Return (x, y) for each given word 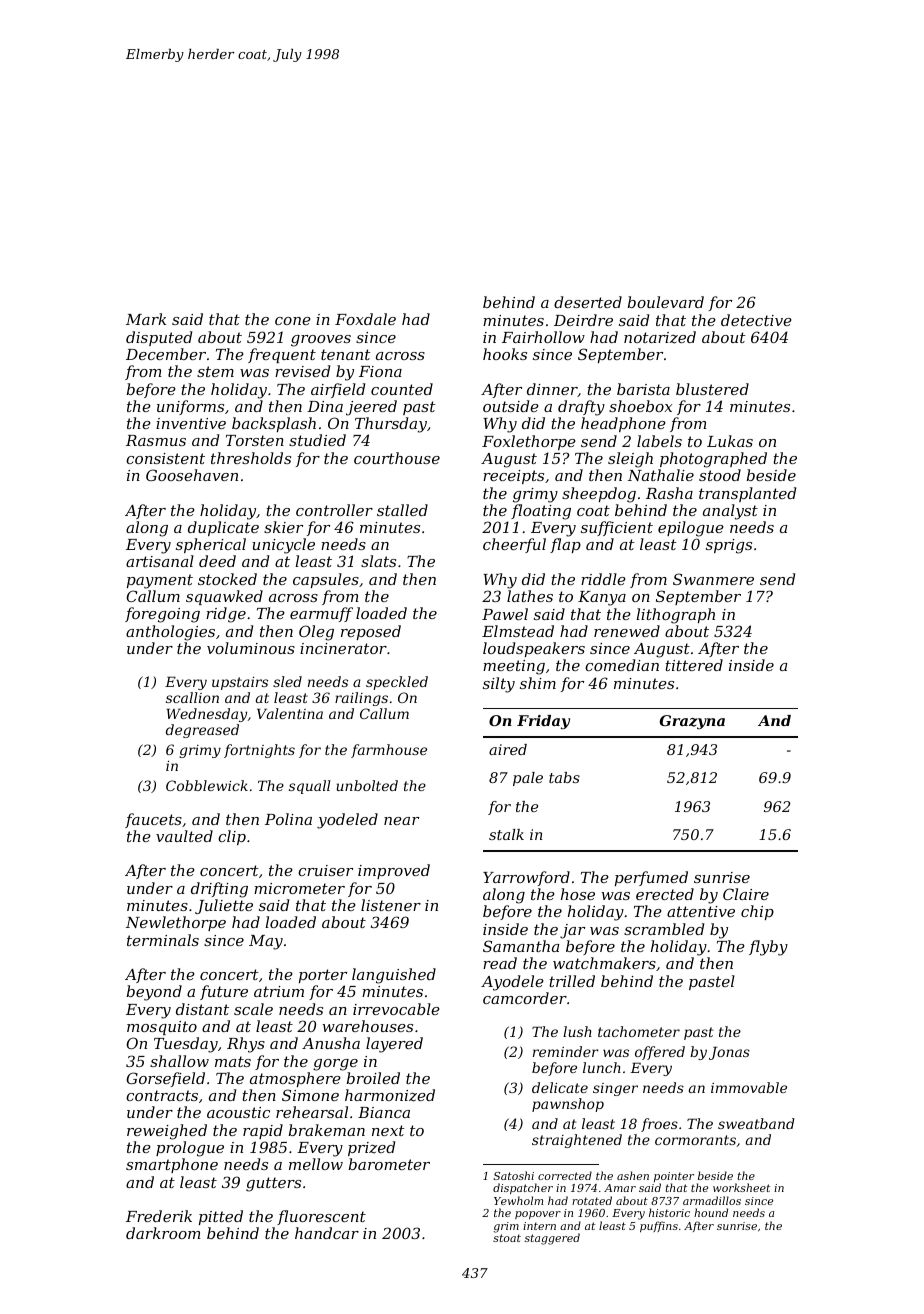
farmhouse (389, 751)
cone (293, 321)
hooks (505, 354)
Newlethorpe (176, 923)
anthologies (170, 633)
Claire (746, 894)
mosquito (162, 1028)
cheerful (514, 545)
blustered (712, 389)
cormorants (695, 1140)
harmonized (390, 1095)
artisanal (160, 561)
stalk (506, 834)
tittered (694, 665)
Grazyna (692, 722)
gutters (273, 1184)
